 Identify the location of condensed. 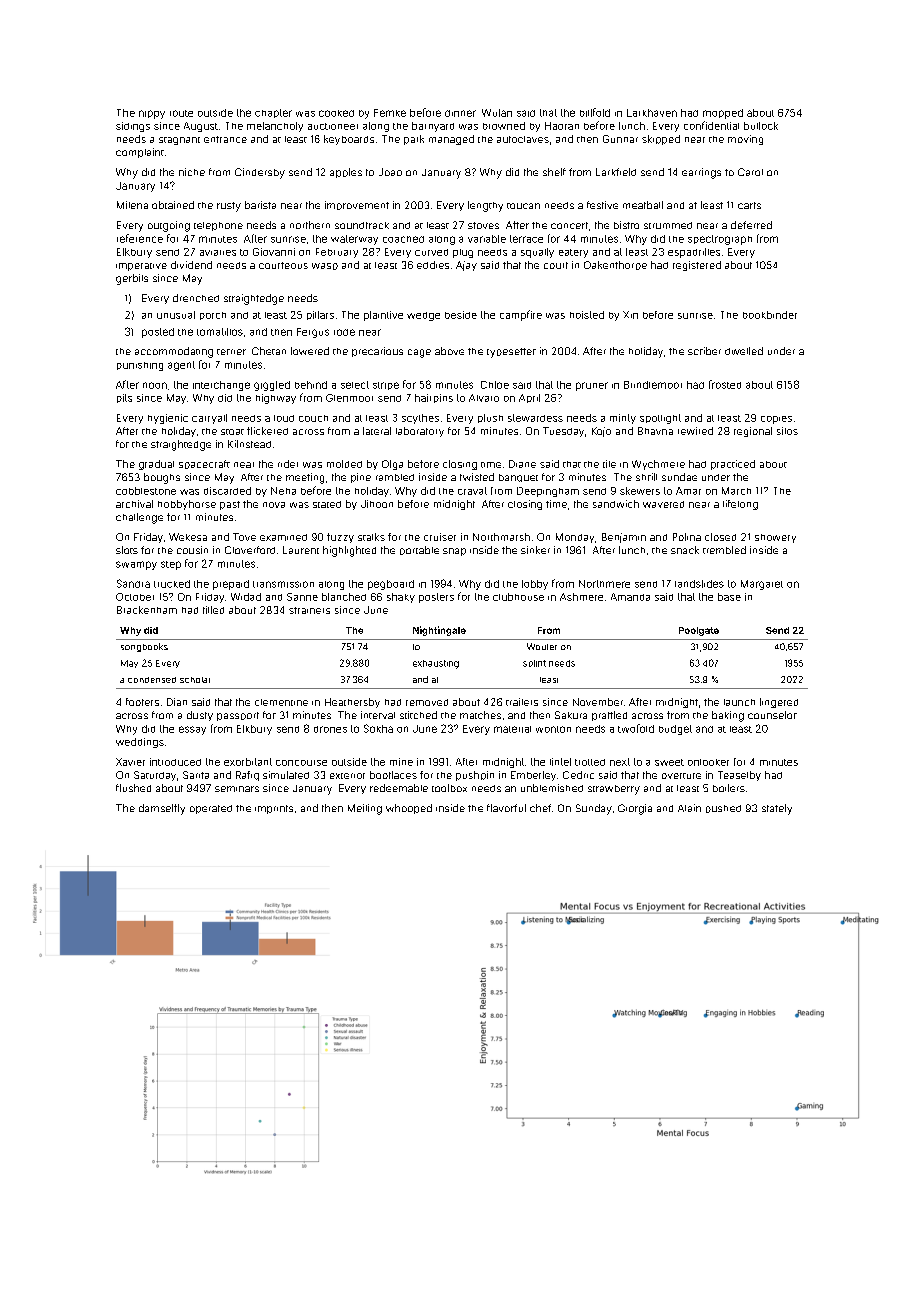
(152, 680).
